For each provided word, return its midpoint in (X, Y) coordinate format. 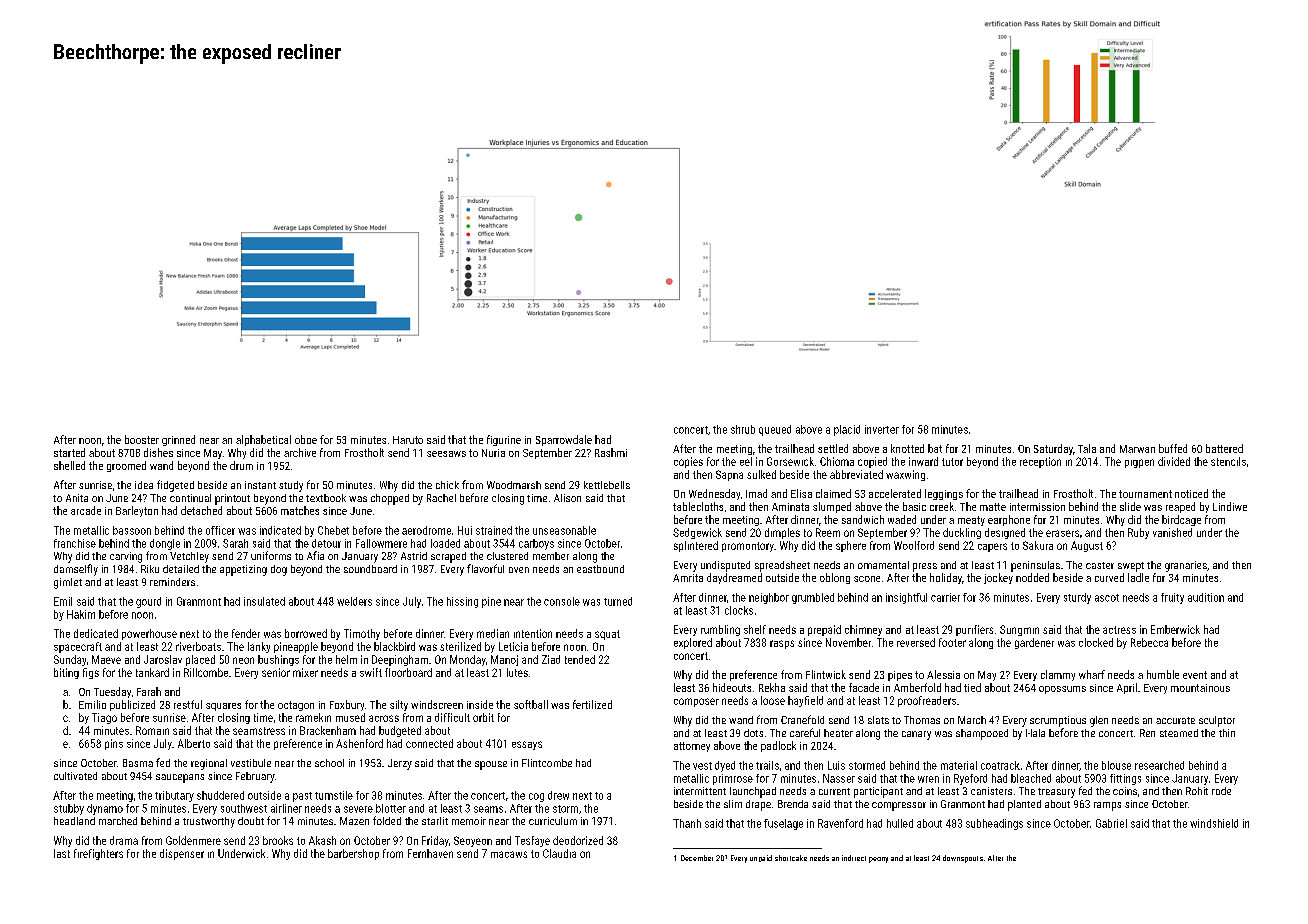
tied (972, 687)
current (834, 791)
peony (878, 860)
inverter (882, 429)
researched (1159, 765)
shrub (743, 429)
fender (246, 633)
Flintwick (826, 674)
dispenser (182, 854)
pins (114, 744)
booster (142, 439)
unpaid (761, 858)
